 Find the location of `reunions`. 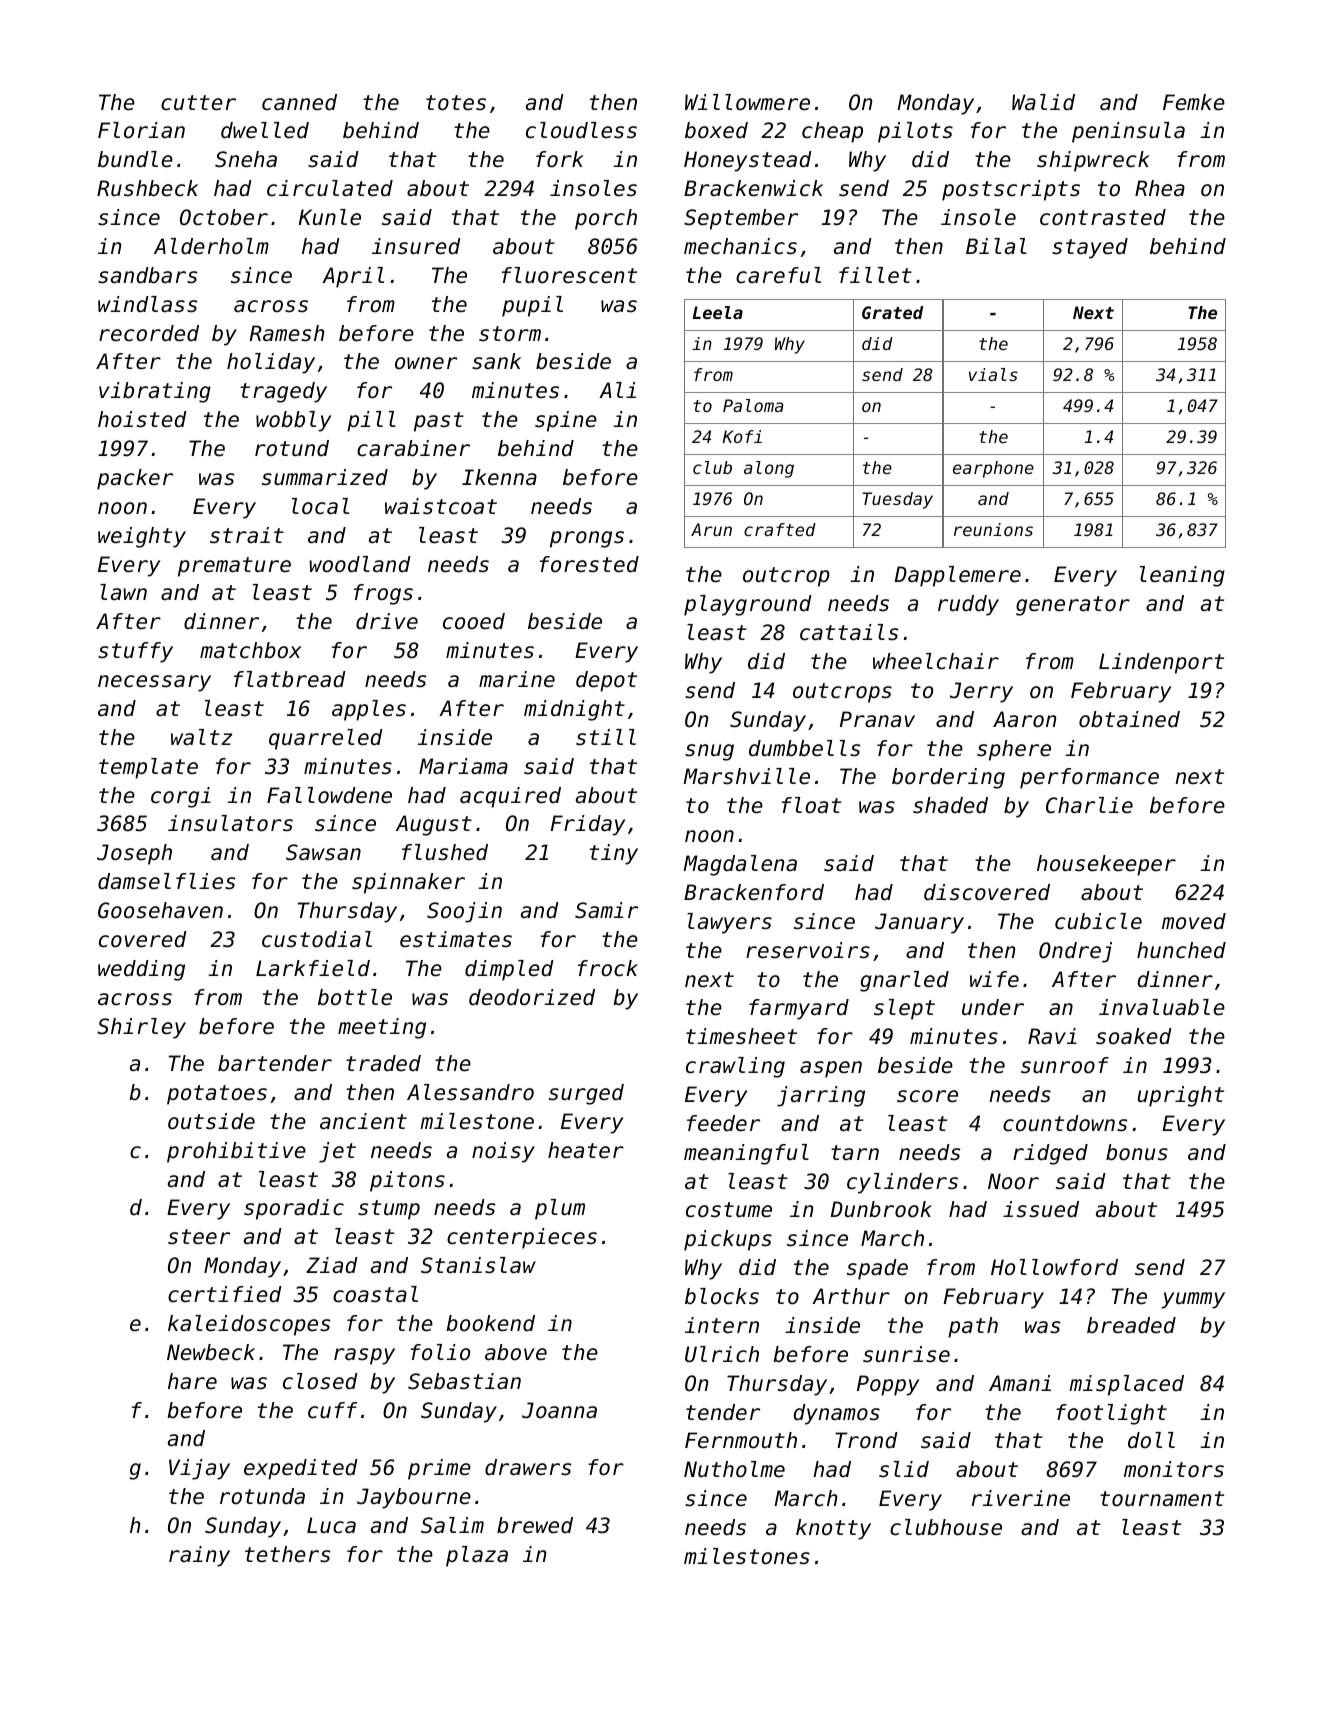

reunions is located at coordinates (993, 529).
